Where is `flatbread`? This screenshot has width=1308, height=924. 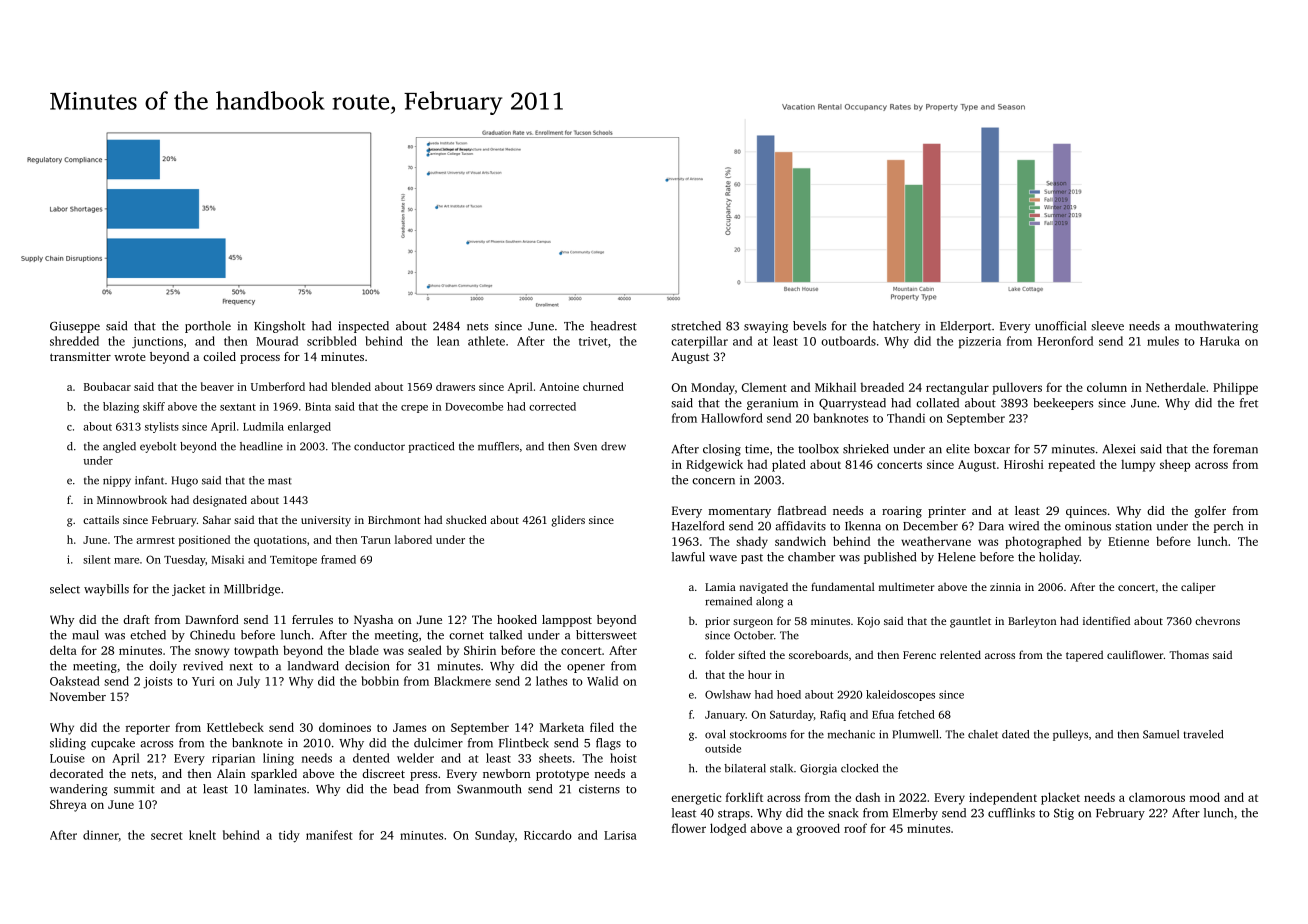 flatbread is located at coordinates (802, 510).
